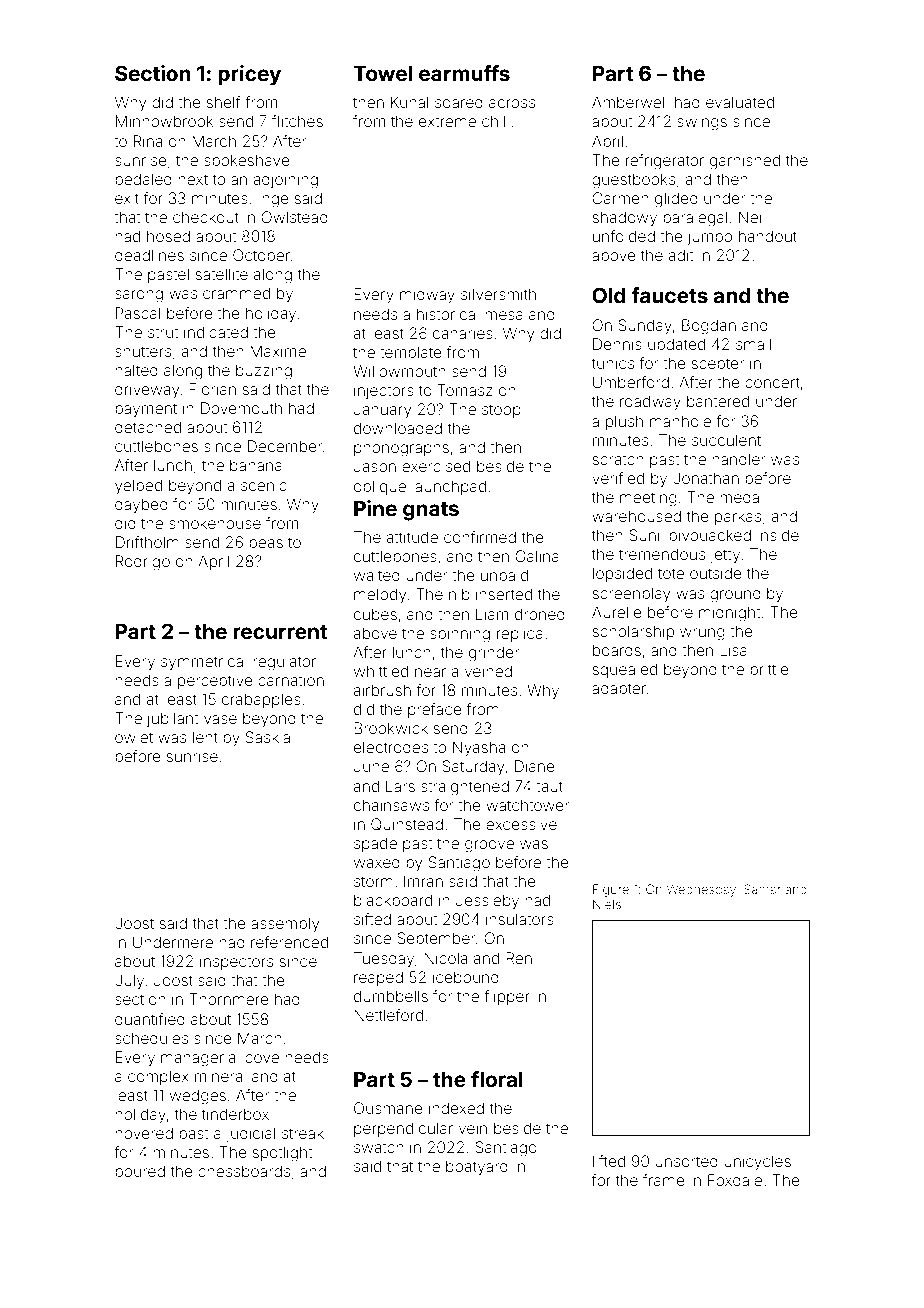  Describe the element at coordinates (762, 889) in the page. I see `Samar` at that location.
